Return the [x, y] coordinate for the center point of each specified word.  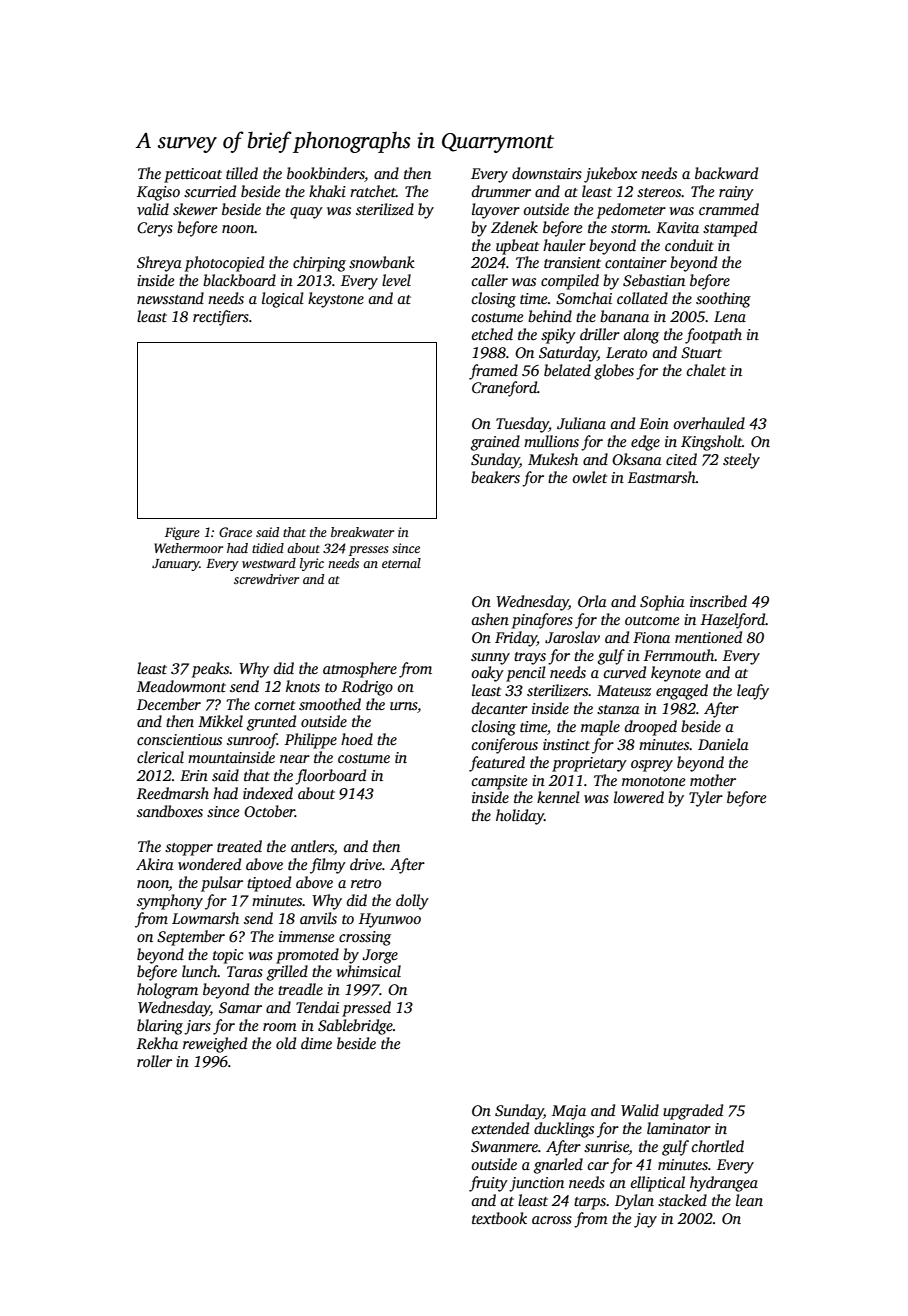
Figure [182, 533]
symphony [170, 902]
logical [283, 300]
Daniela [723, 744]
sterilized [385, 209]
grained [495, 443]
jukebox [610, 175]
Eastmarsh [662, 477]
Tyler [706, 799]
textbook [499, 1218]
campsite [499, 782]
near [295, 759]
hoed [357, 739]
